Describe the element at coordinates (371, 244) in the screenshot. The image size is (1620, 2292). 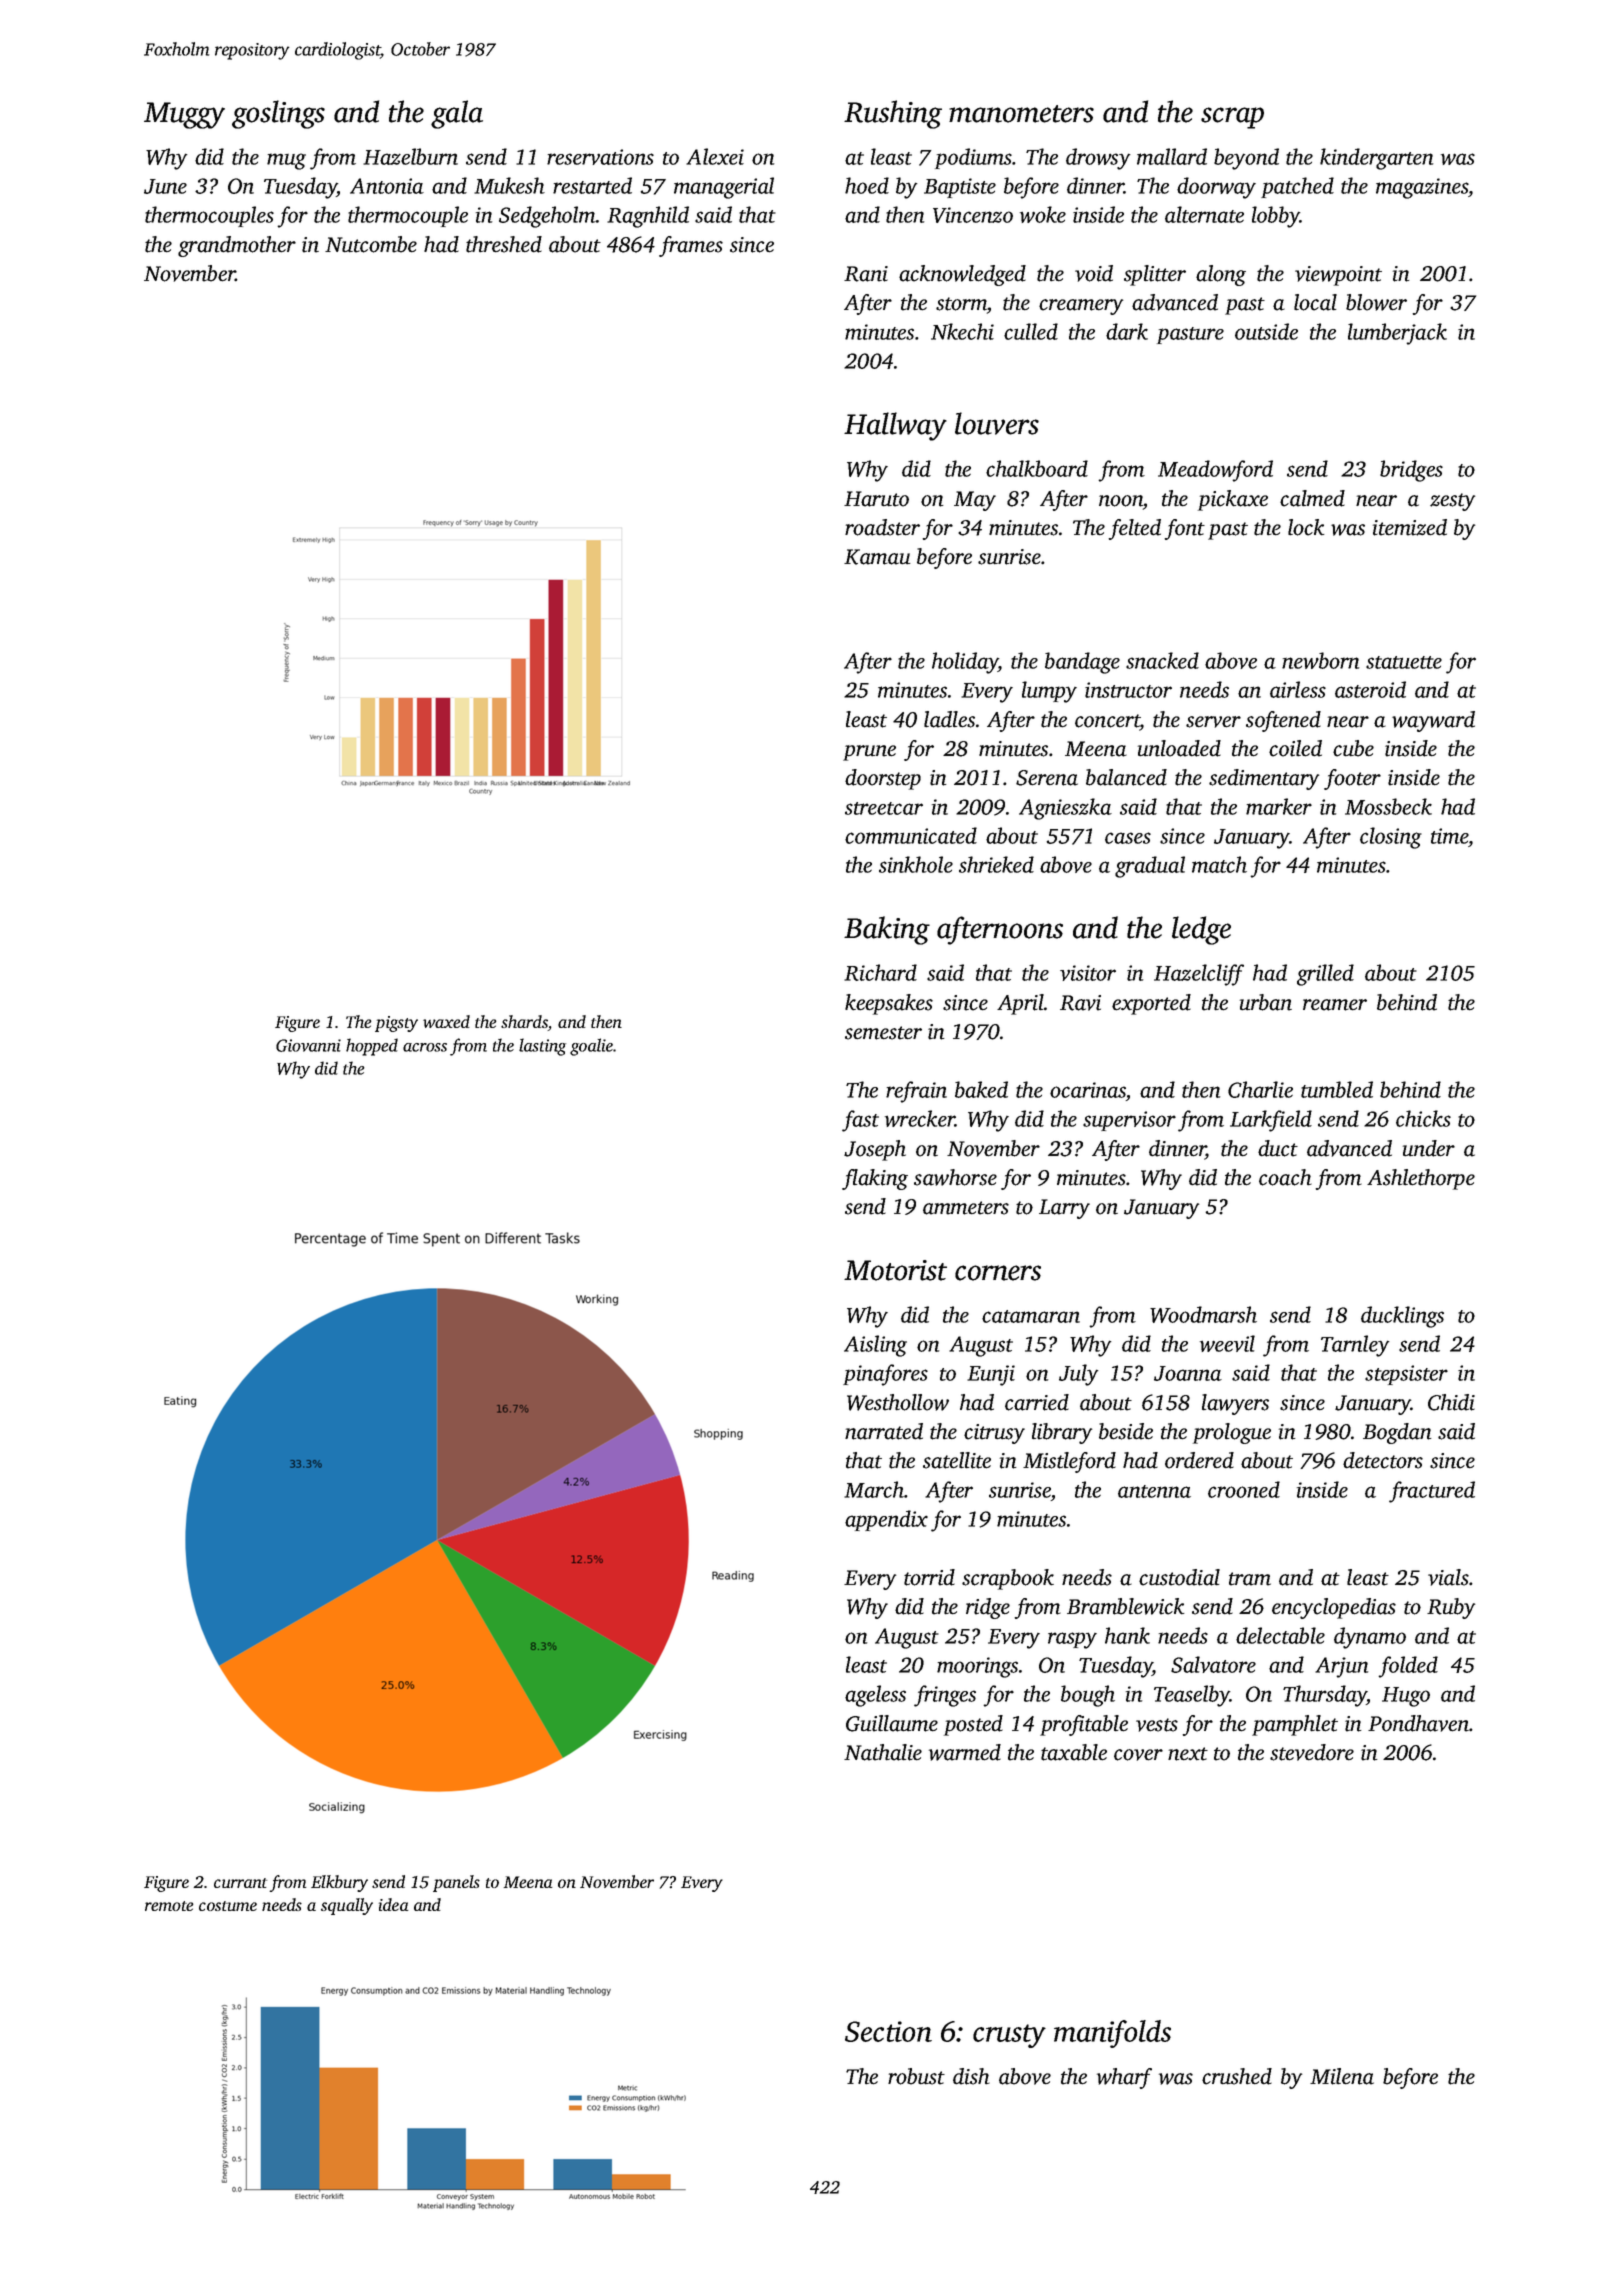
I see `Nutcombe` at that location.
